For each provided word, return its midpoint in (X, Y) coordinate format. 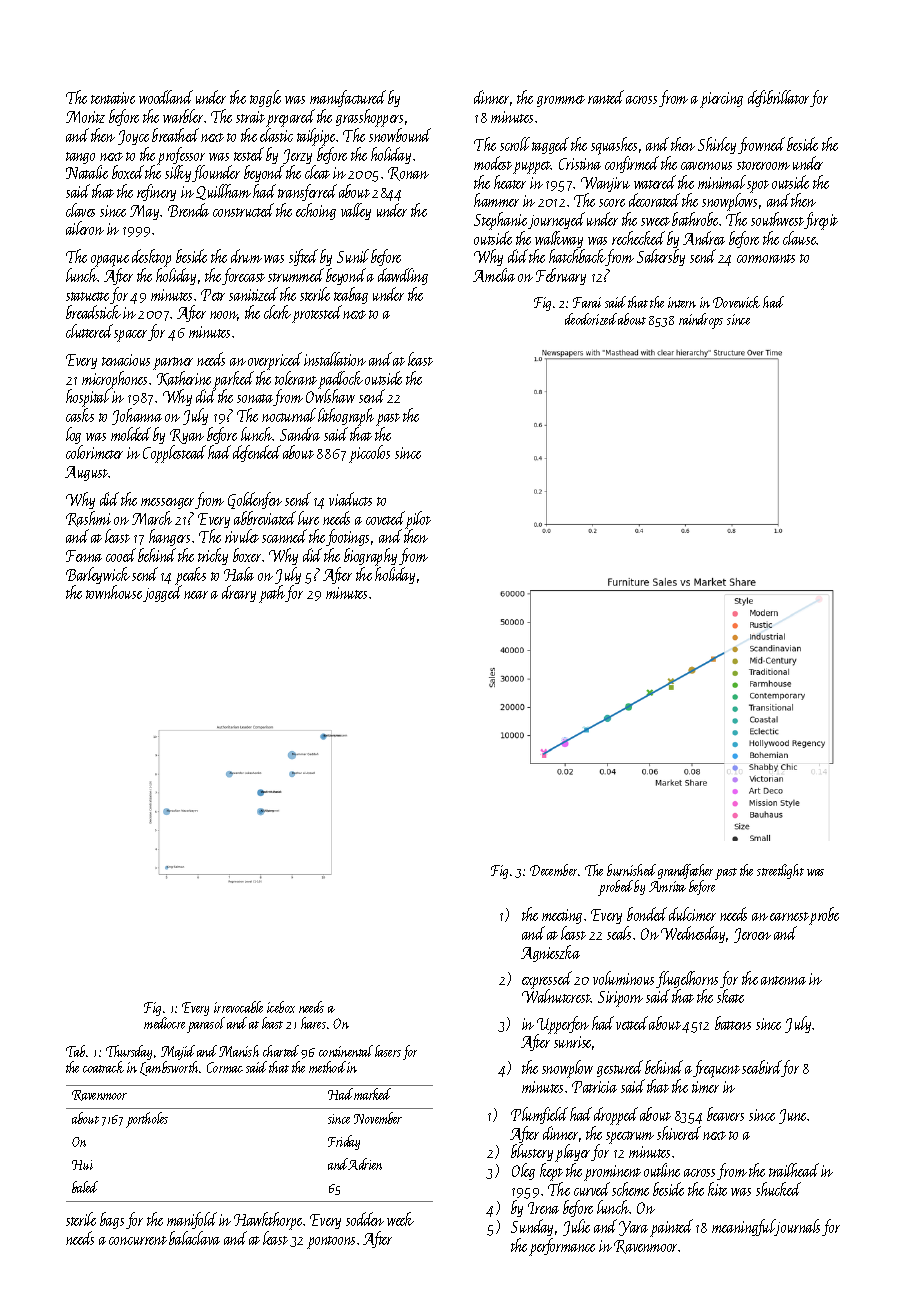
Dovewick (736, 302)
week (400, 1219)
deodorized (591, 319)
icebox (281, 1007)
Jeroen (752, 935)
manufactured (348, 98)
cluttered (89, 331)
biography (370, 557)
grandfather (685, 871)
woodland (166, 97)
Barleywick (98, 575)
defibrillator (779, 98)
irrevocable (238, 1007)
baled (85, 1187)
